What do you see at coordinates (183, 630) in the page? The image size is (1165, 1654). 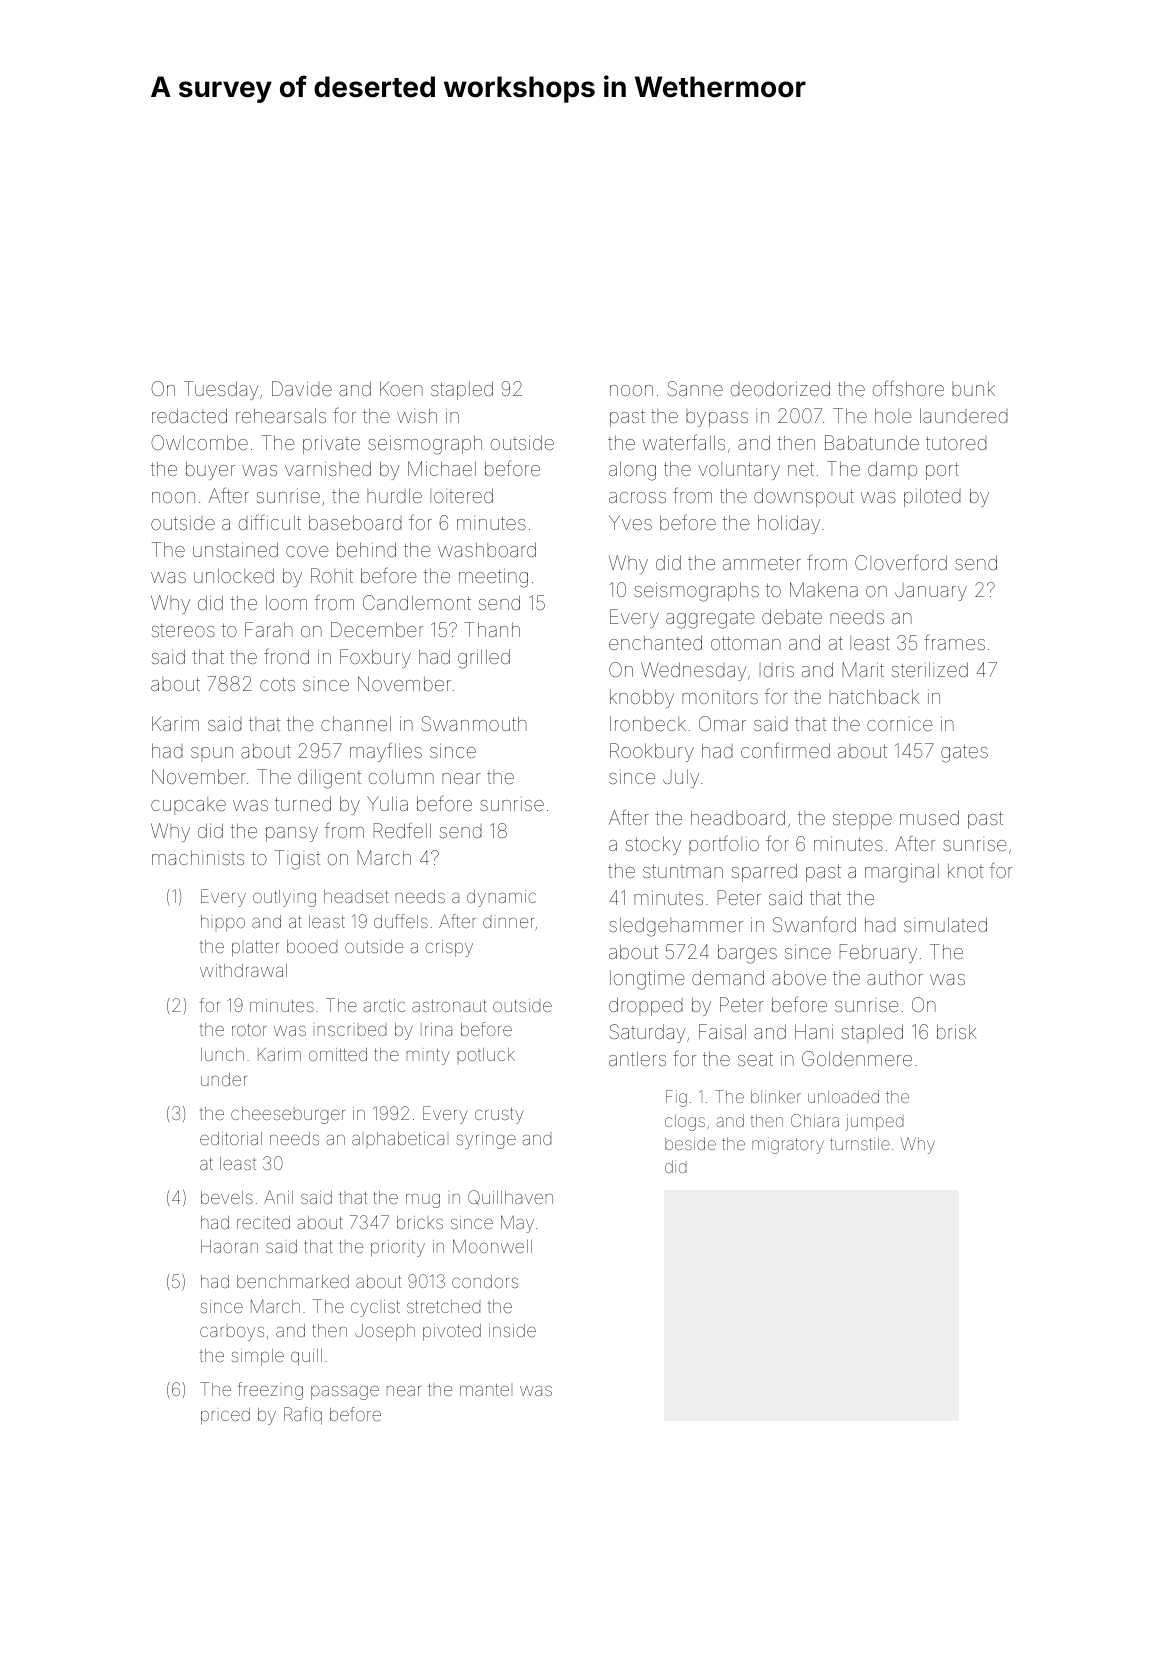 I see `stereos` at bounding box center [183, 630].
